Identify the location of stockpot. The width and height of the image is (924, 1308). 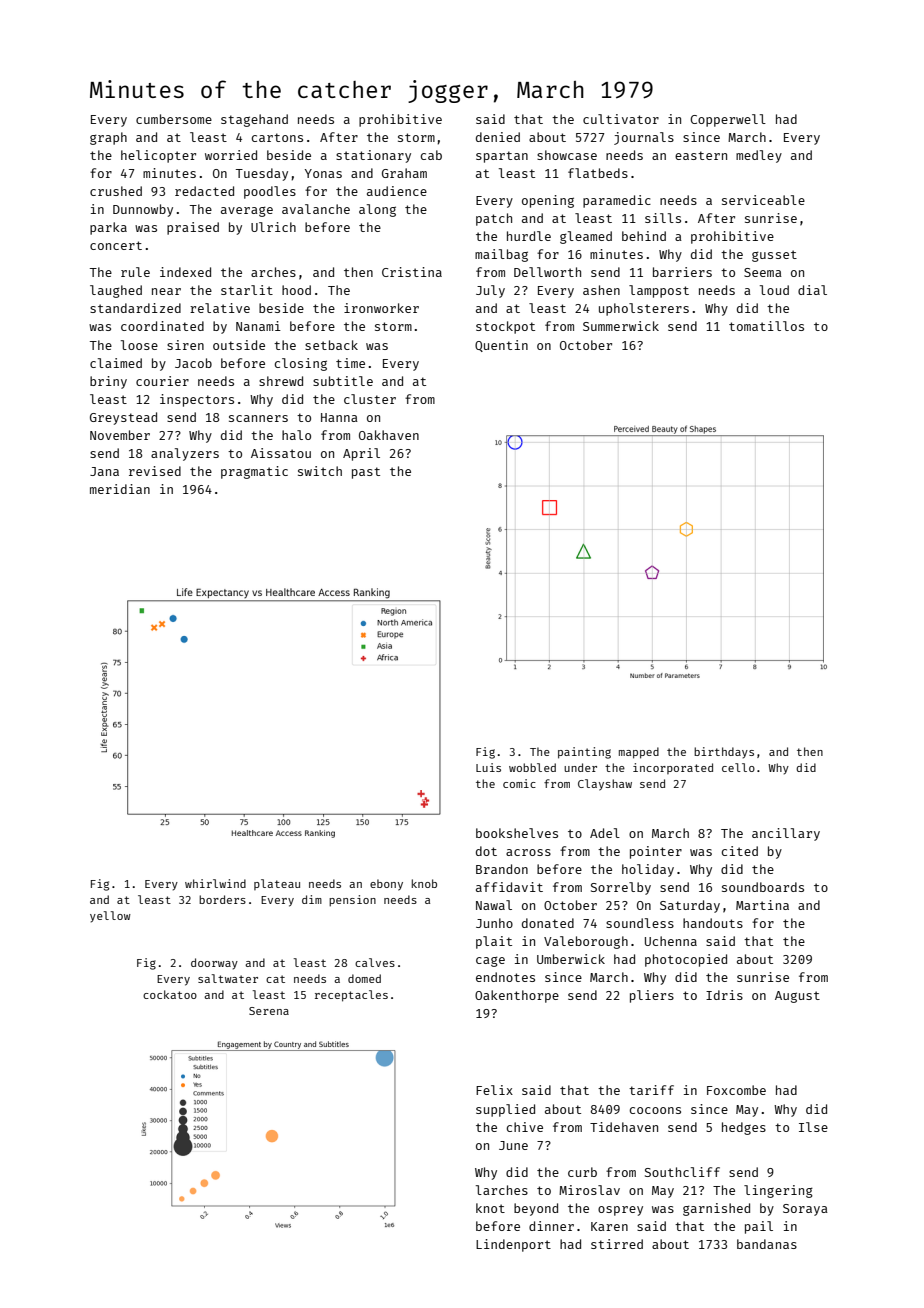
(505, 327).
